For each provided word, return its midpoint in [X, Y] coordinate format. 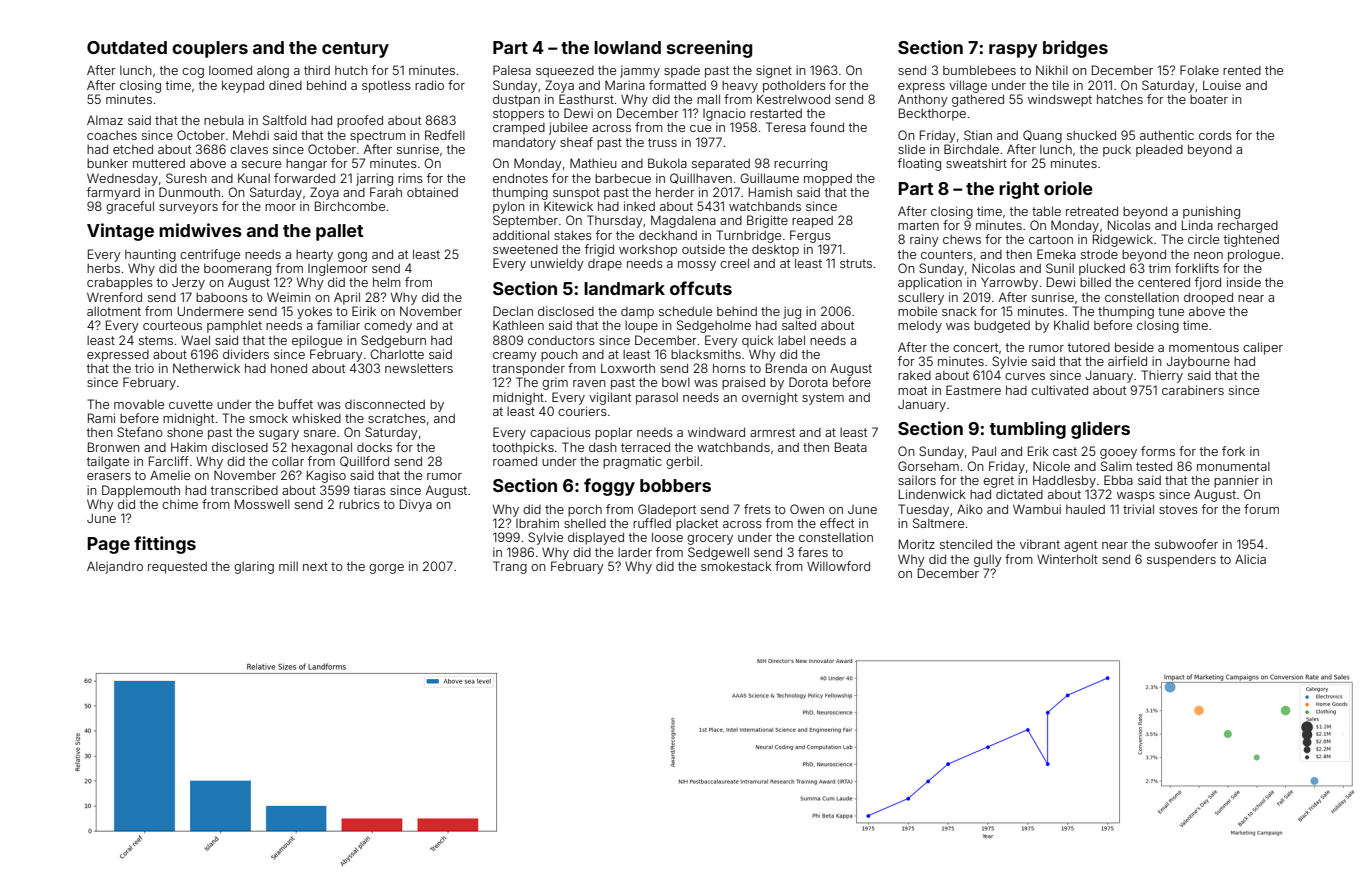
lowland [627, 47]
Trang [510, 567]
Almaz [105, 120]
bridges [1075, 49]
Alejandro [115, 567]
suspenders [1181, 561]
